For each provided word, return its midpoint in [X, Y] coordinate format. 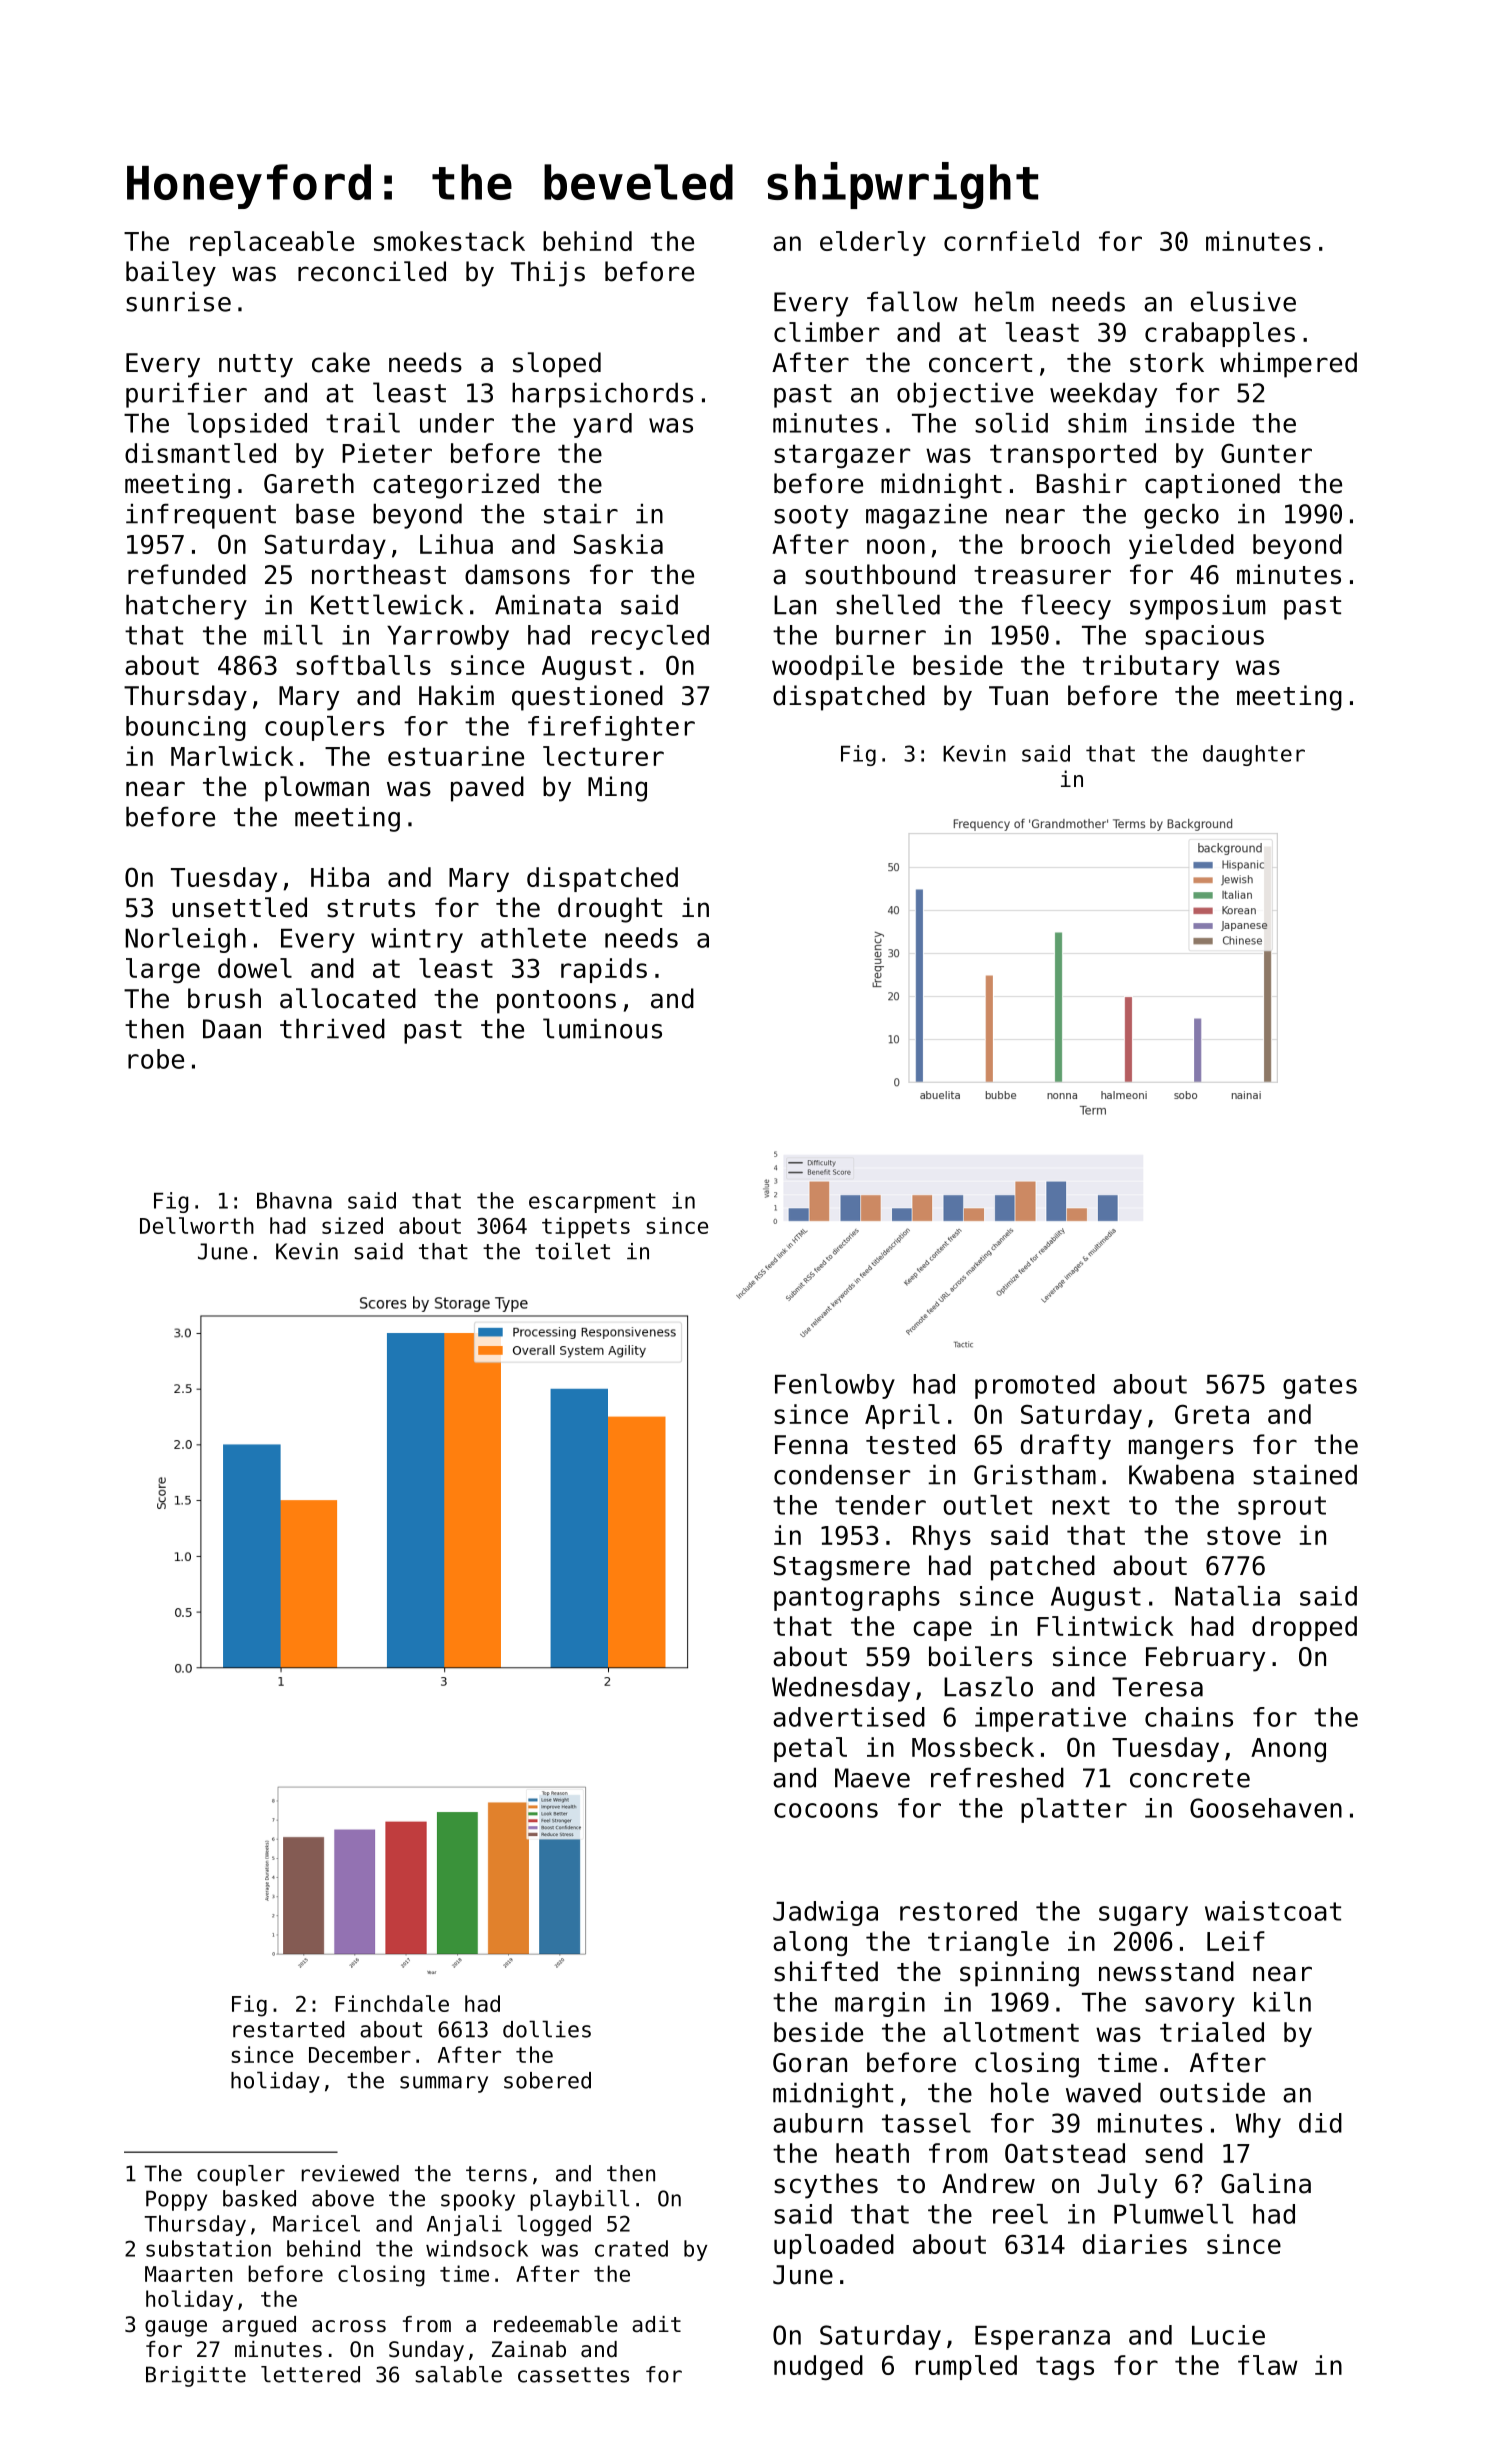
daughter [1254, 755]
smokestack [449, 241]
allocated [348, 998]
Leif [1236, 1941]
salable [458, 2374]
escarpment [592, 1203]
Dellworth [197, 1225]
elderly [873, 243]
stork [1167, 362]
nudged [818, 2367]
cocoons [826, 1810]
